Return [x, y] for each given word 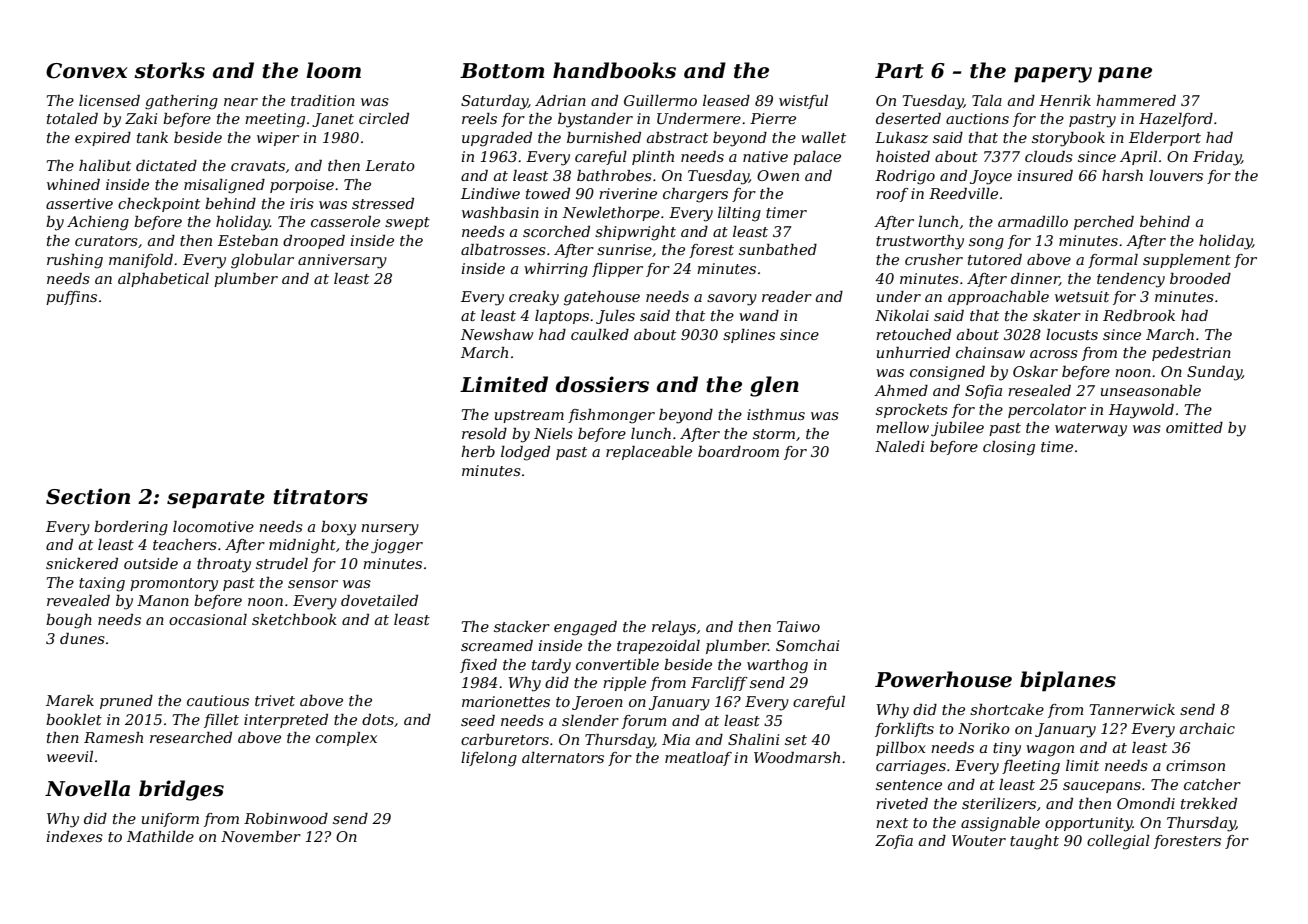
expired [103, 139]
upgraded [497, 139]
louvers [1176, 175]
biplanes [1068, 681]
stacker [522, 626]
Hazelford [1176, 120]
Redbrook [1139, 315]
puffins [71, 298]
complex [346, 739]
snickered [82, 563]
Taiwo [798, 626]
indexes [74, 836]
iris [302, 203]
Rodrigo [905, 177]
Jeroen [597, 703]
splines [749, 336]
